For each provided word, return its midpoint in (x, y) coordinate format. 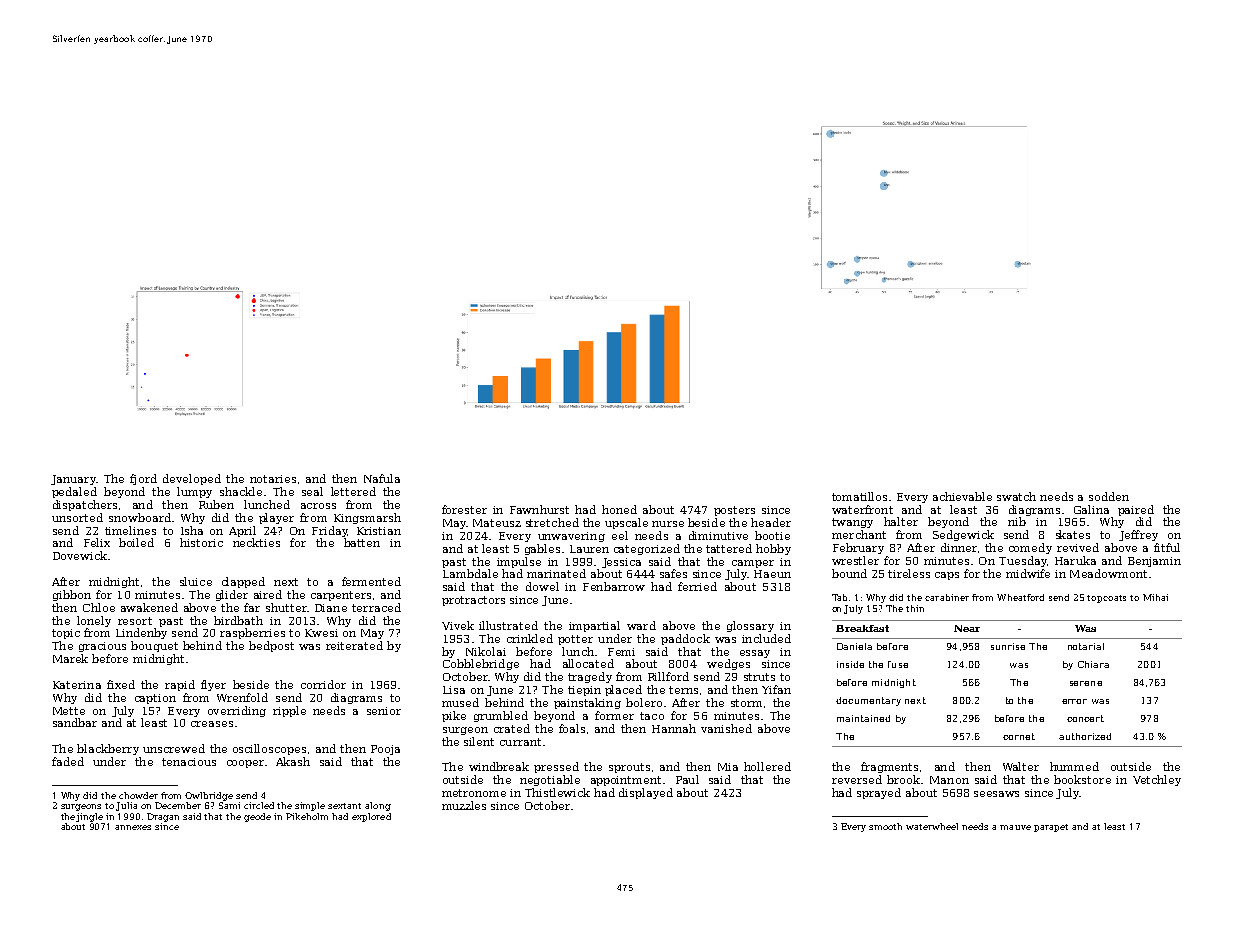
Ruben (216, 504)
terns (683, 690)
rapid (180, 685)
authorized (1085, 736)
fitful (1167, 547)
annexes (133, 827)
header (771, 522)
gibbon (72, 595)
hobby (773, 549)
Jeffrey (1138, 535)
